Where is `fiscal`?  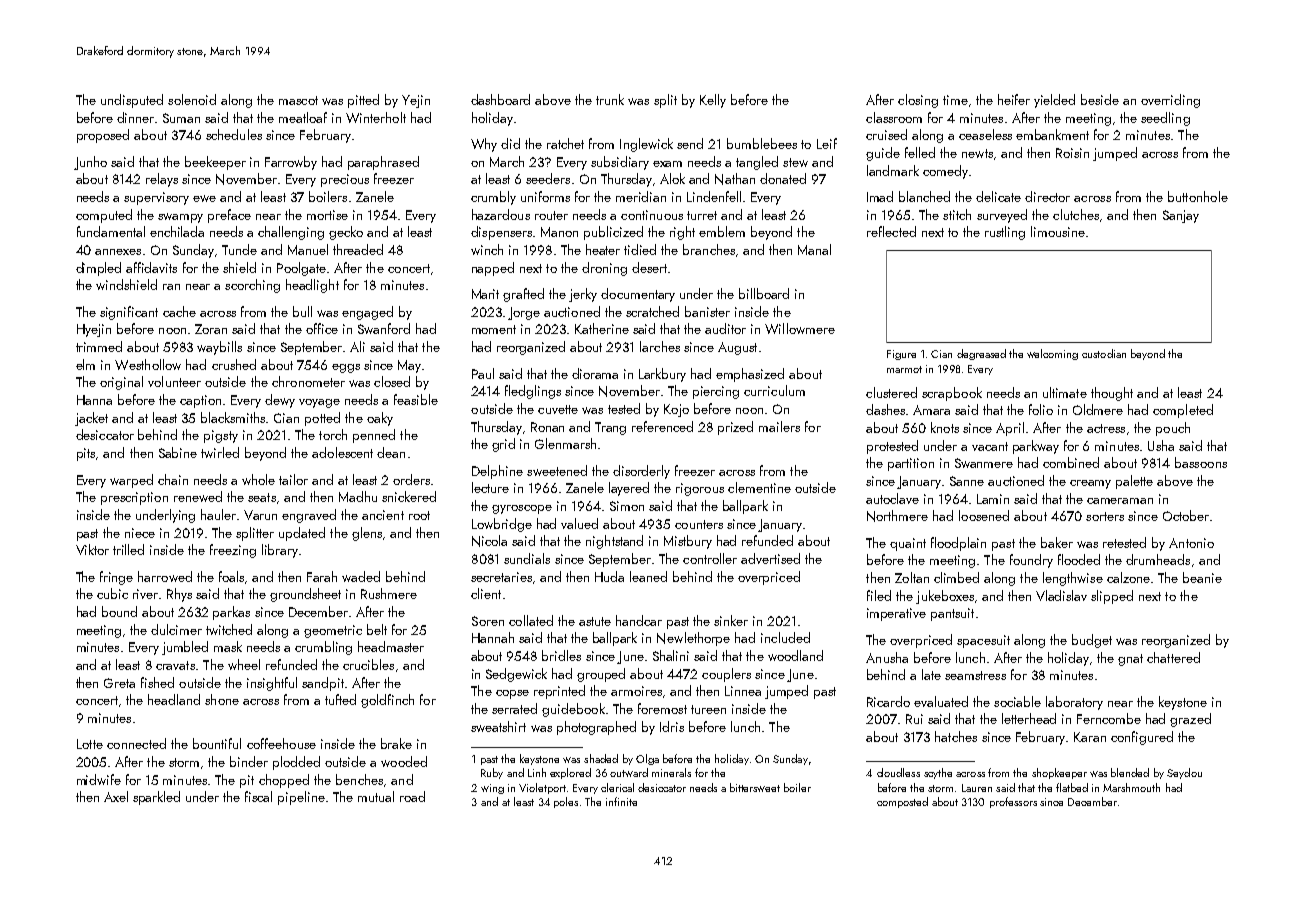
fiscal is located at coordinates (258, 796).
